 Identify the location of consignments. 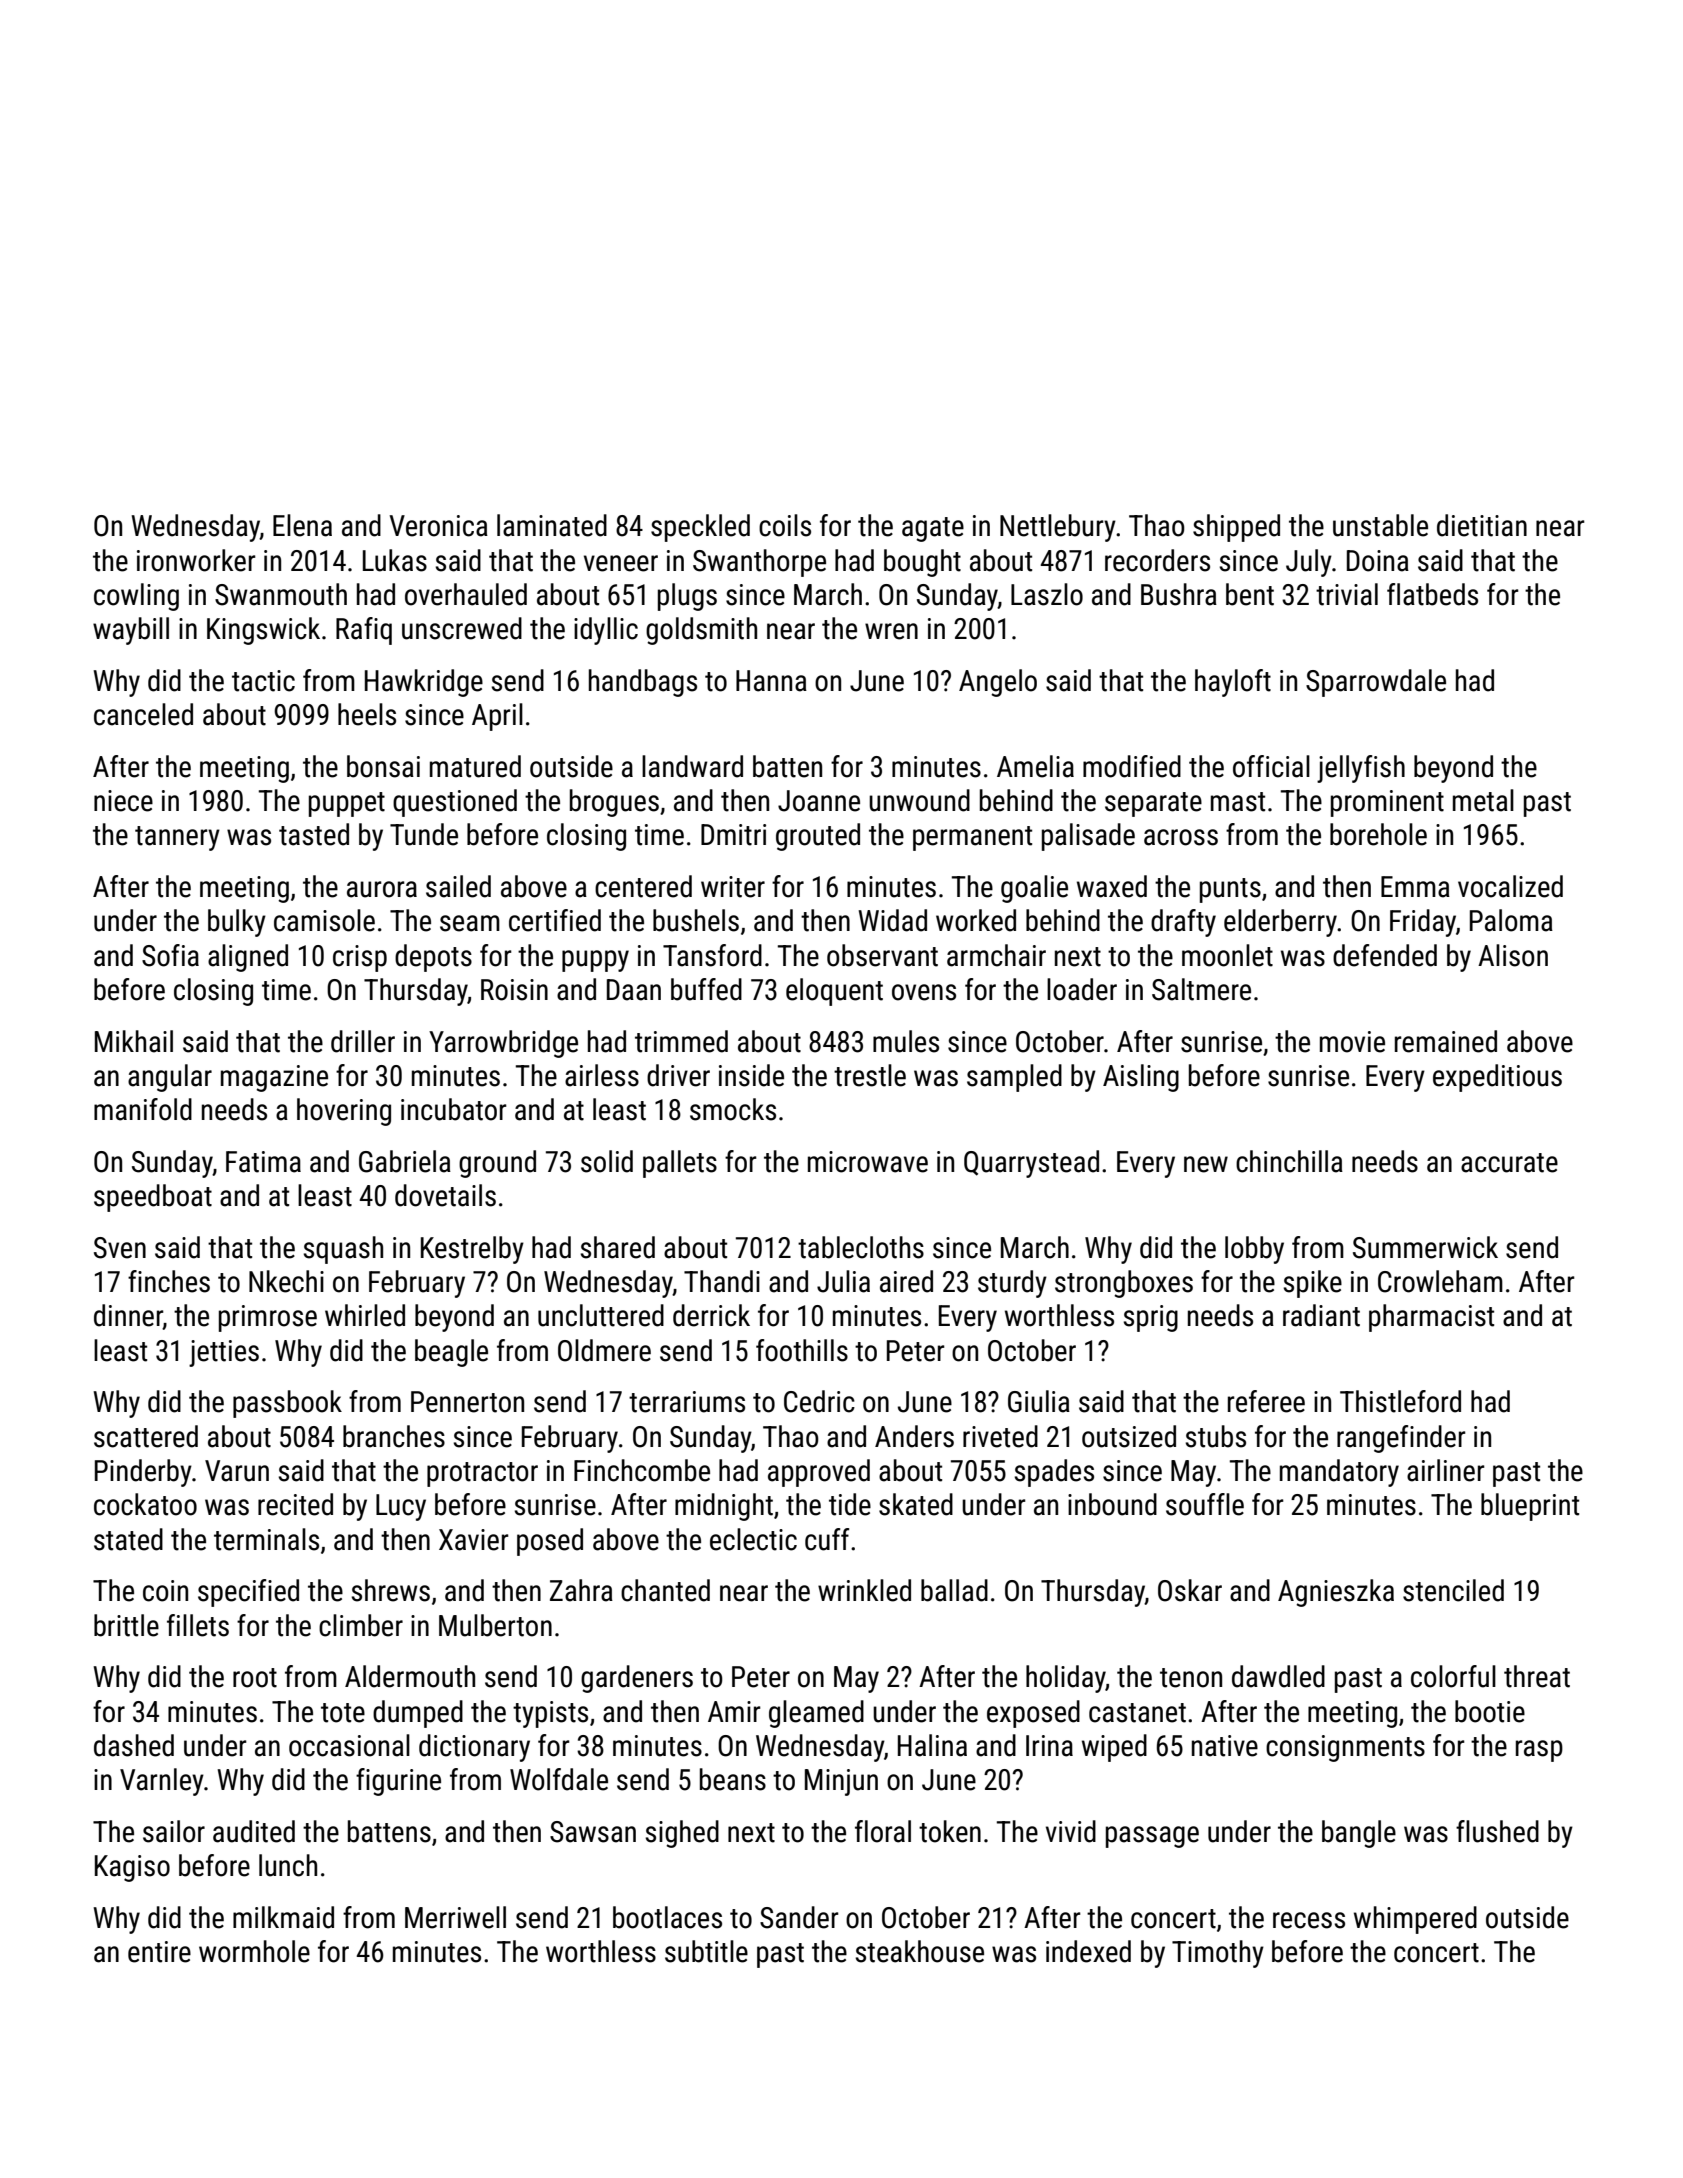
(1345, 1748).
